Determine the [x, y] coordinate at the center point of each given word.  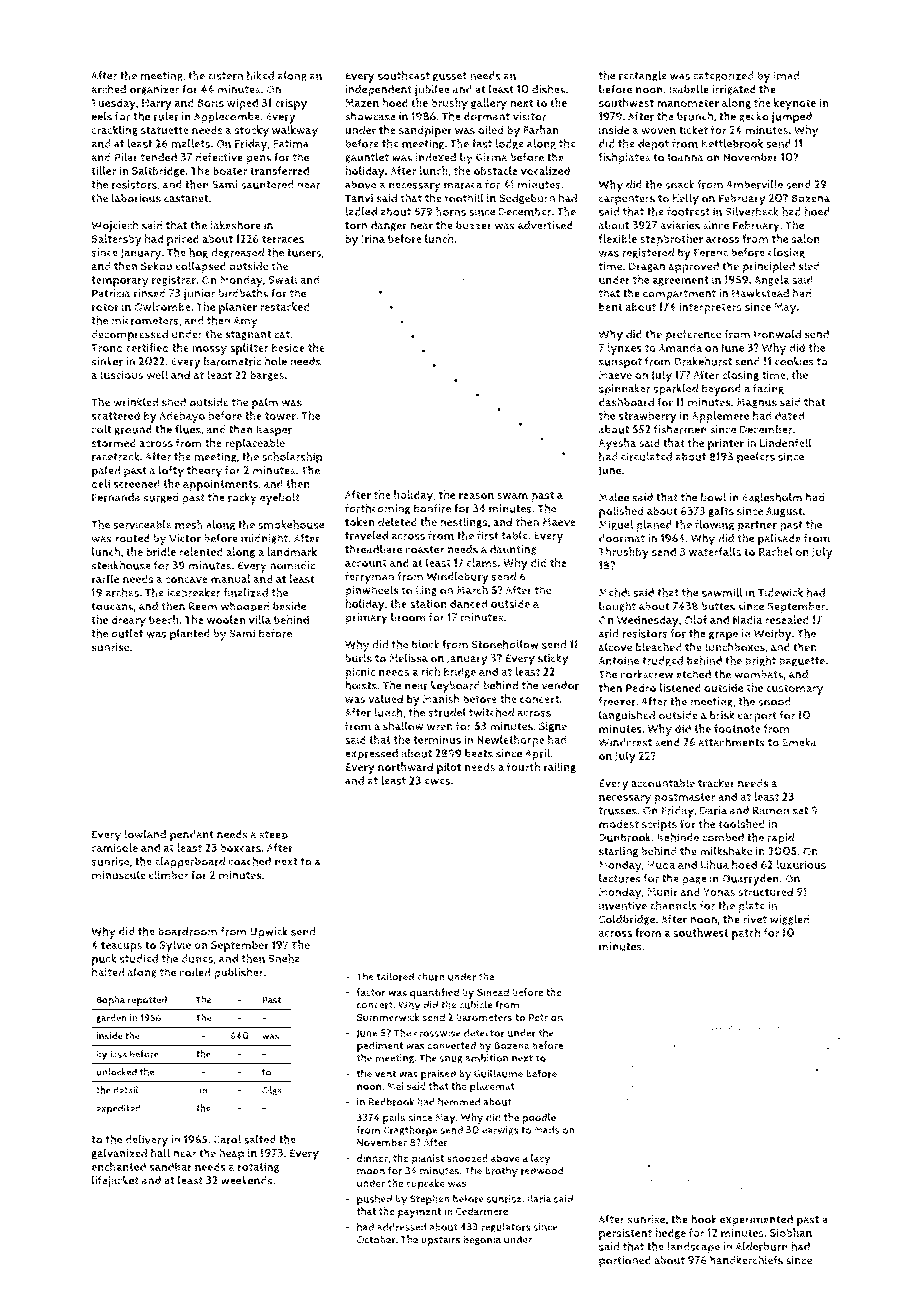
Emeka [799, 742]
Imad [786, 75]
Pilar [126, 157]
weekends [247, 1180]
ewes [437, 781]
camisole [114, 847]
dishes [548, 89]
